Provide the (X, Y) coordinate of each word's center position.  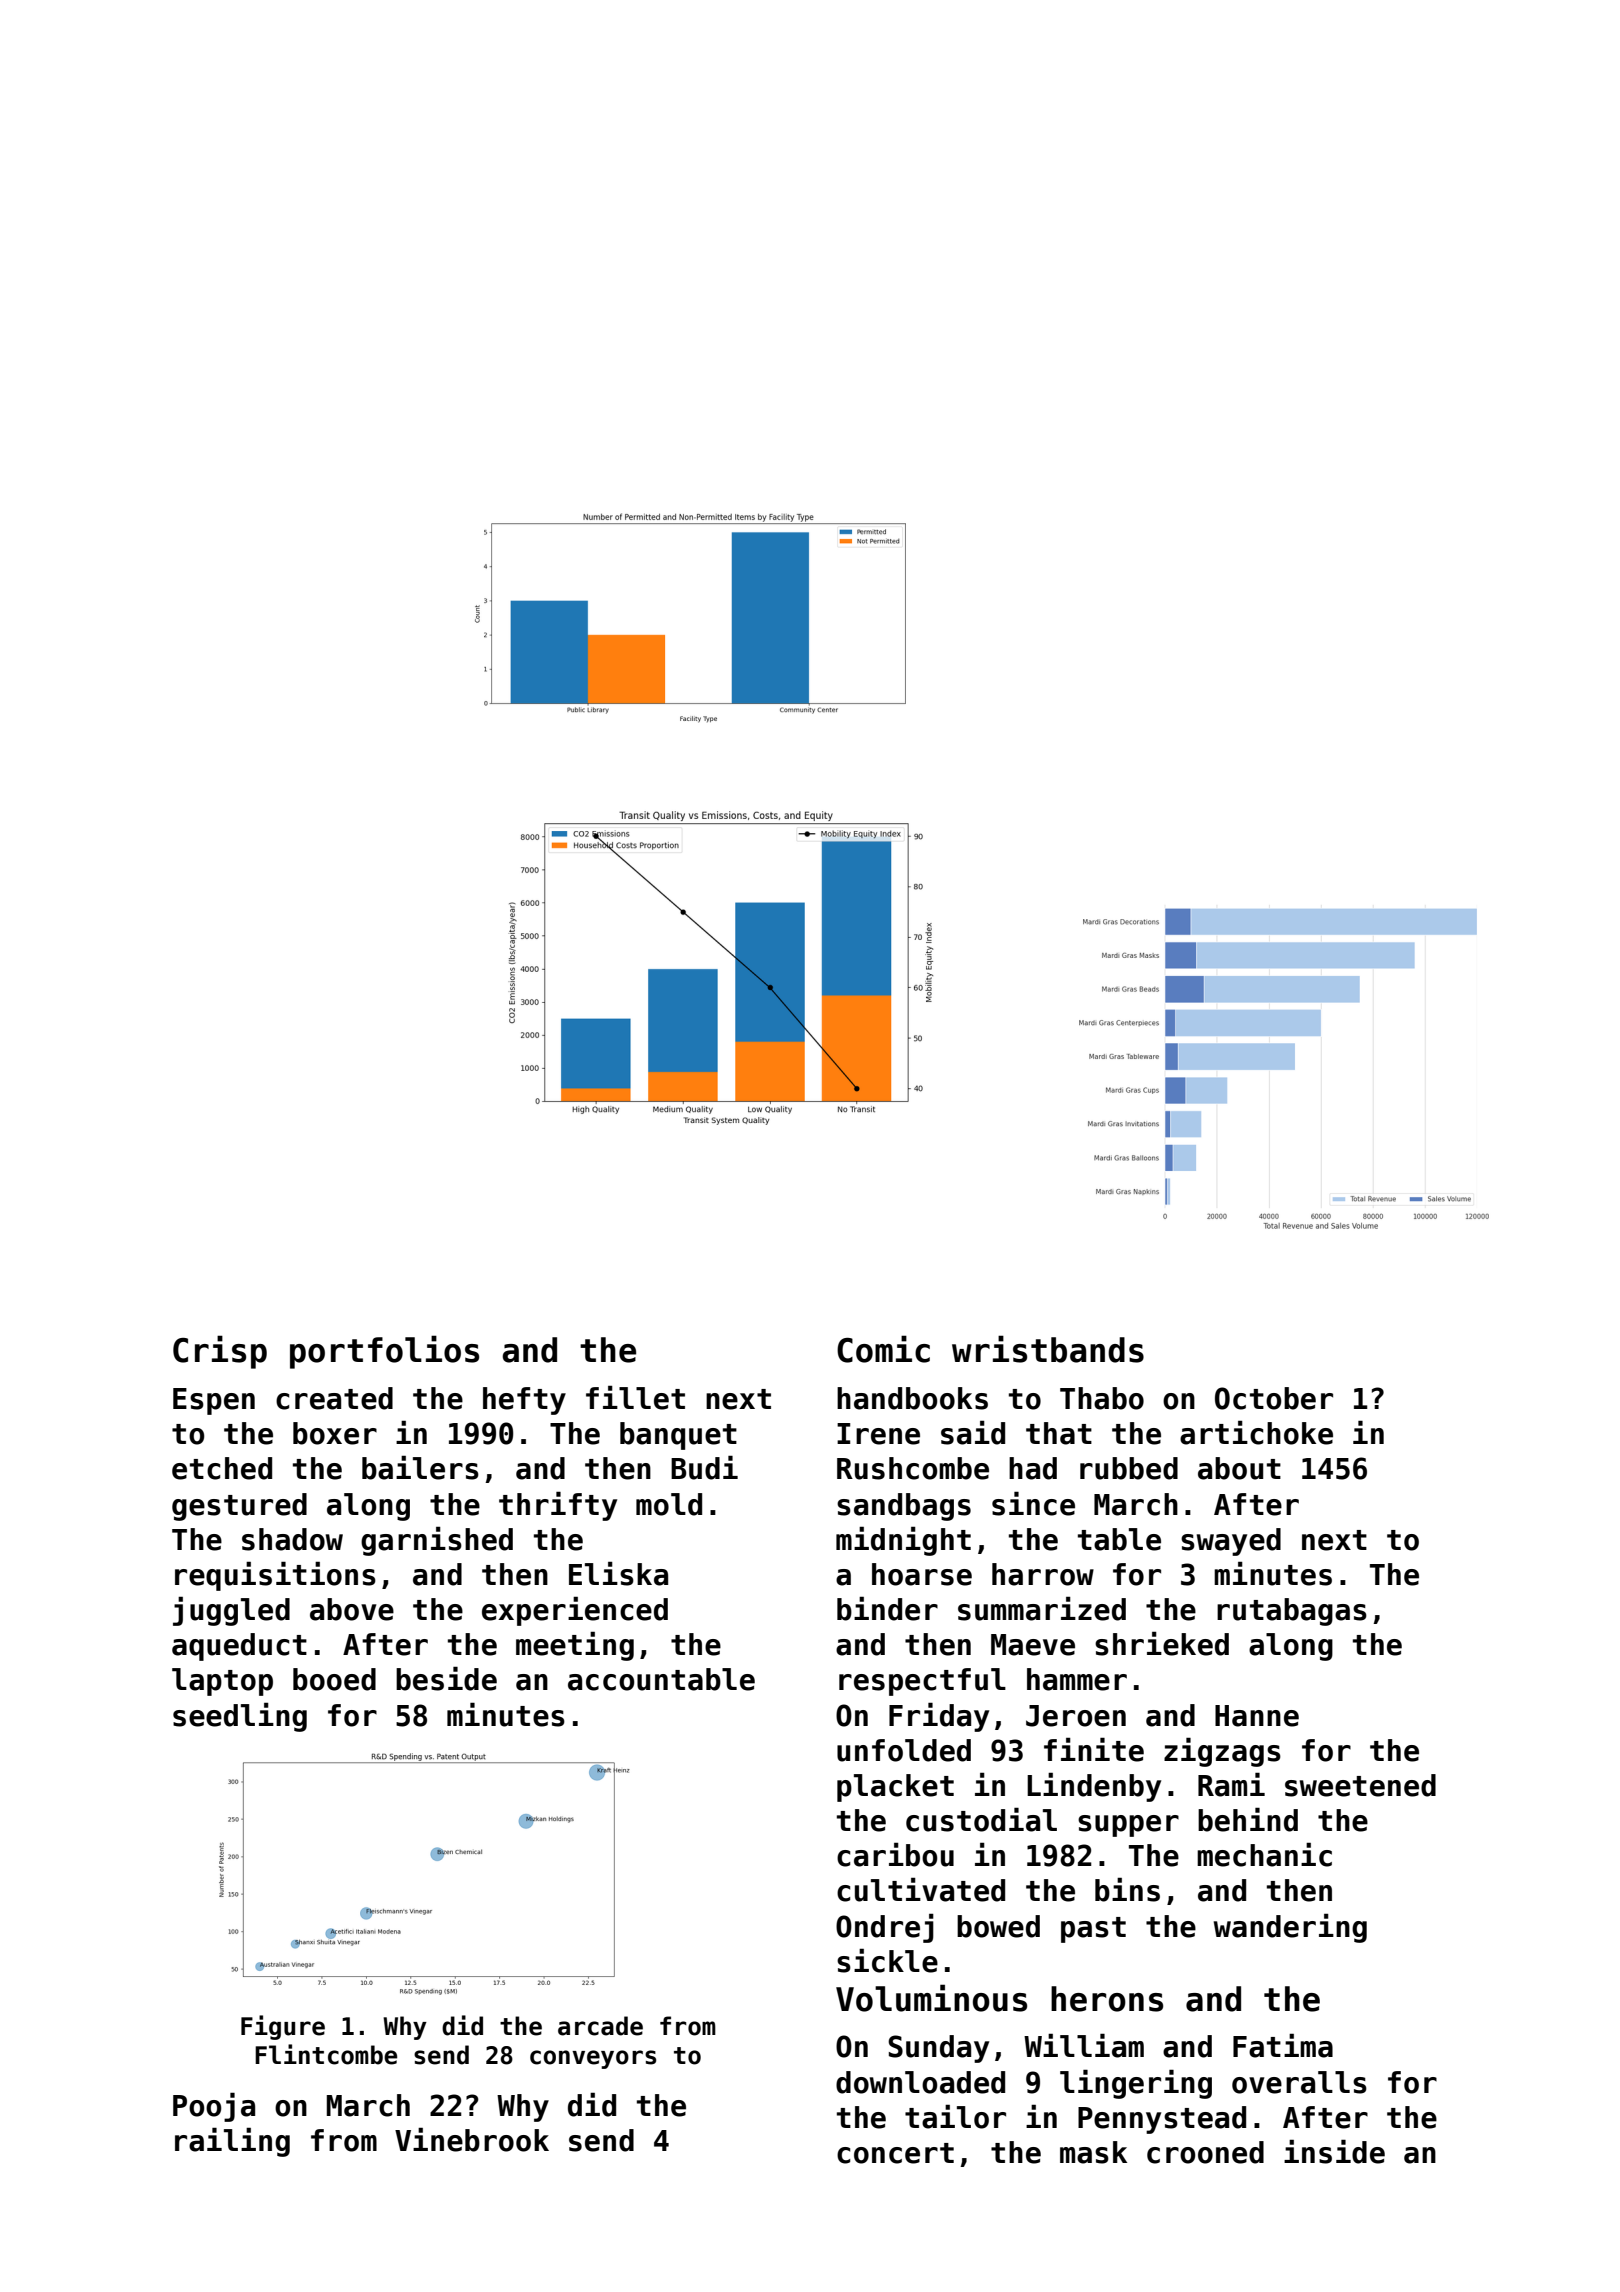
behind (1248, 1819)
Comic (883, 1349)
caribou (895, 1854)
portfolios (384, 1352)
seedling (240, 1717)
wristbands (1048, 1349)
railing (232, 2142)
